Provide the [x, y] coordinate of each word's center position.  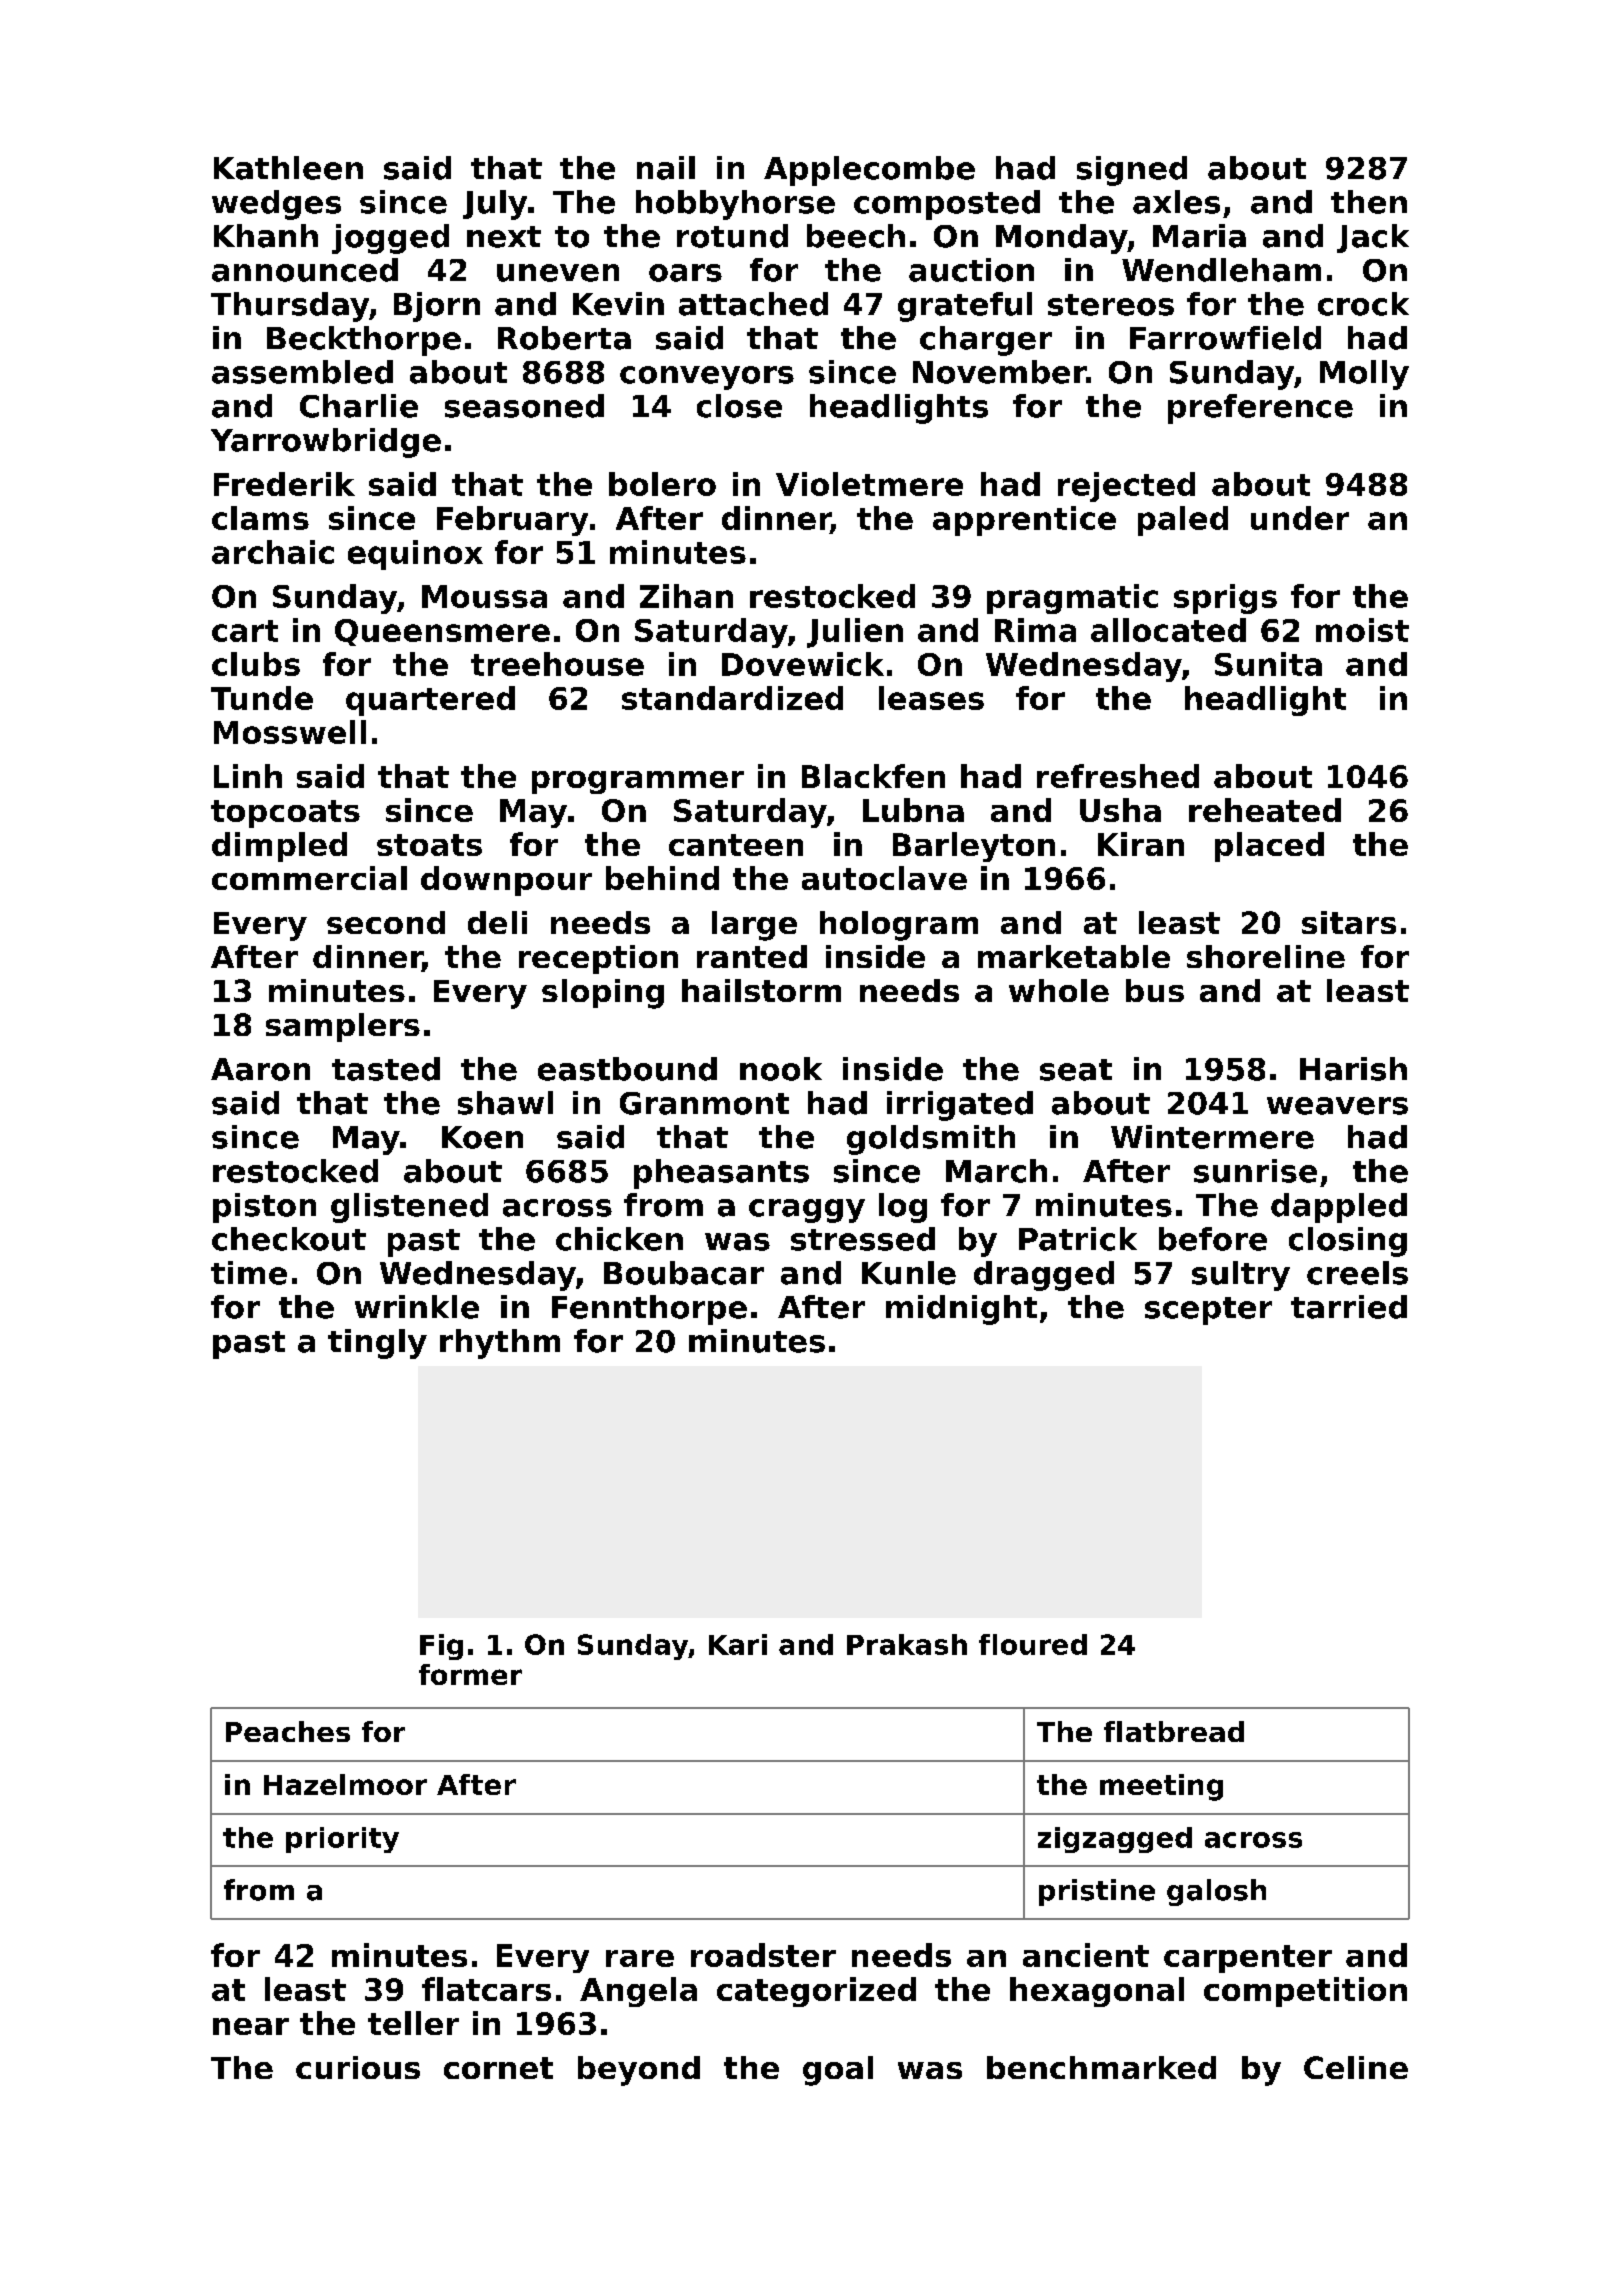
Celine [1356, 2067]
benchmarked [1101, 2067]
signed [1132, 171]
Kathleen [288, 168]
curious [358, 2067]
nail [666, 168]
